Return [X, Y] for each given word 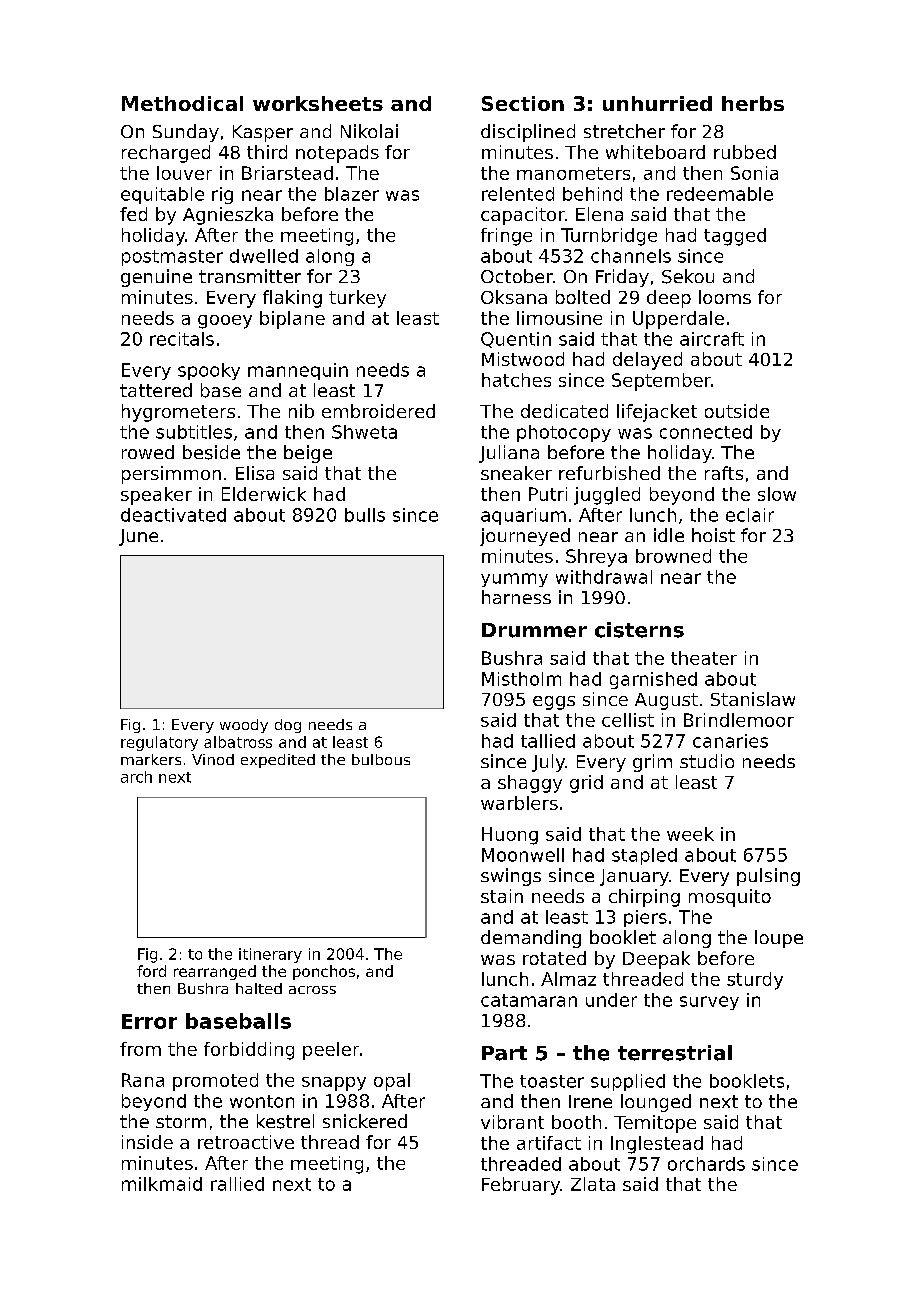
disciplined [528, 133]
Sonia [754, 173]
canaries [730, 741]
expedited [278, 761]
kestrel [285, 1121]
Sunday [186, 133]
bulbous [381, 759]
